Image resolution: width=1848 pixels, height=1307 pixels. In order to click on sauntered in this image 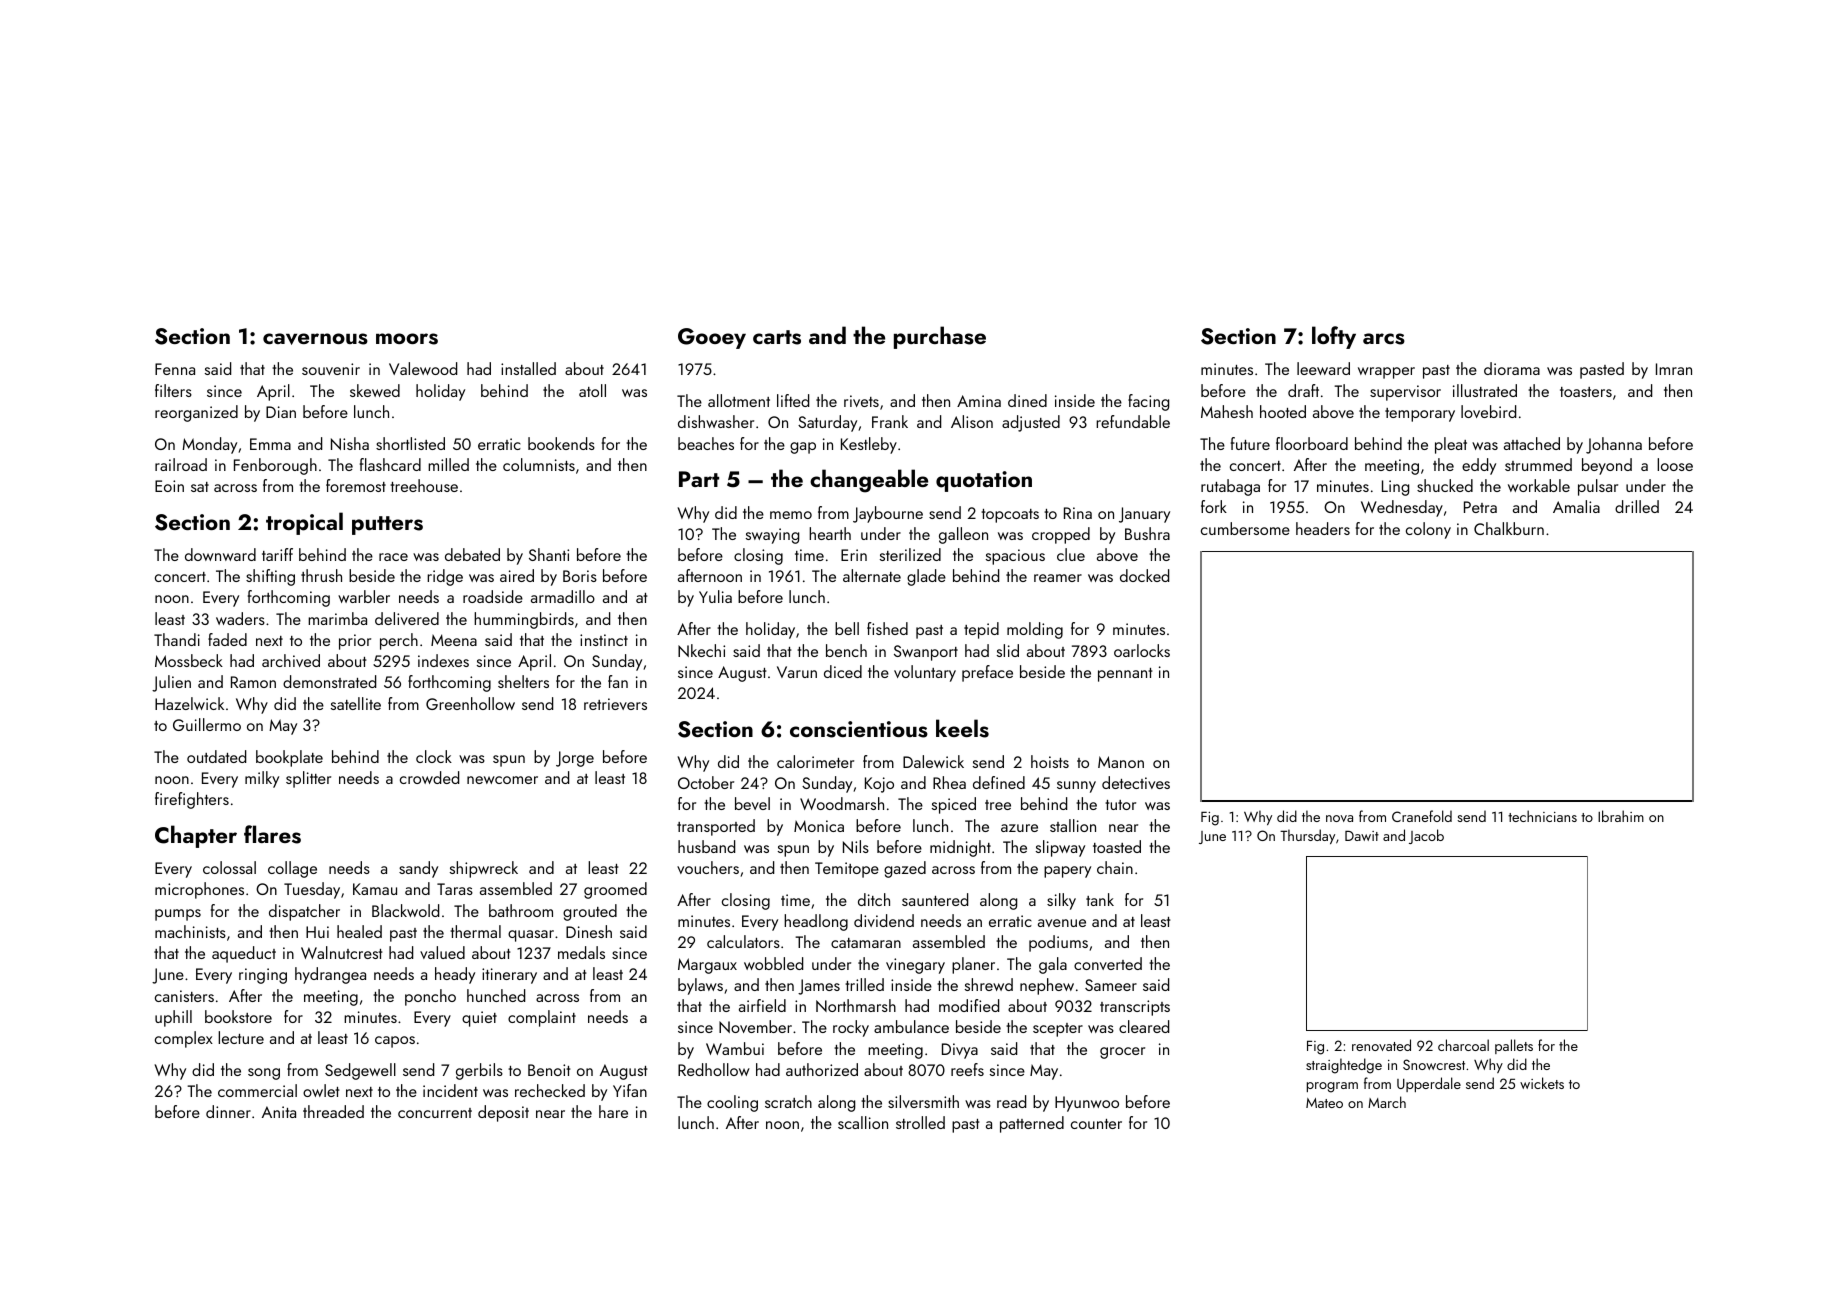, I will do `click(935, 899)`.
